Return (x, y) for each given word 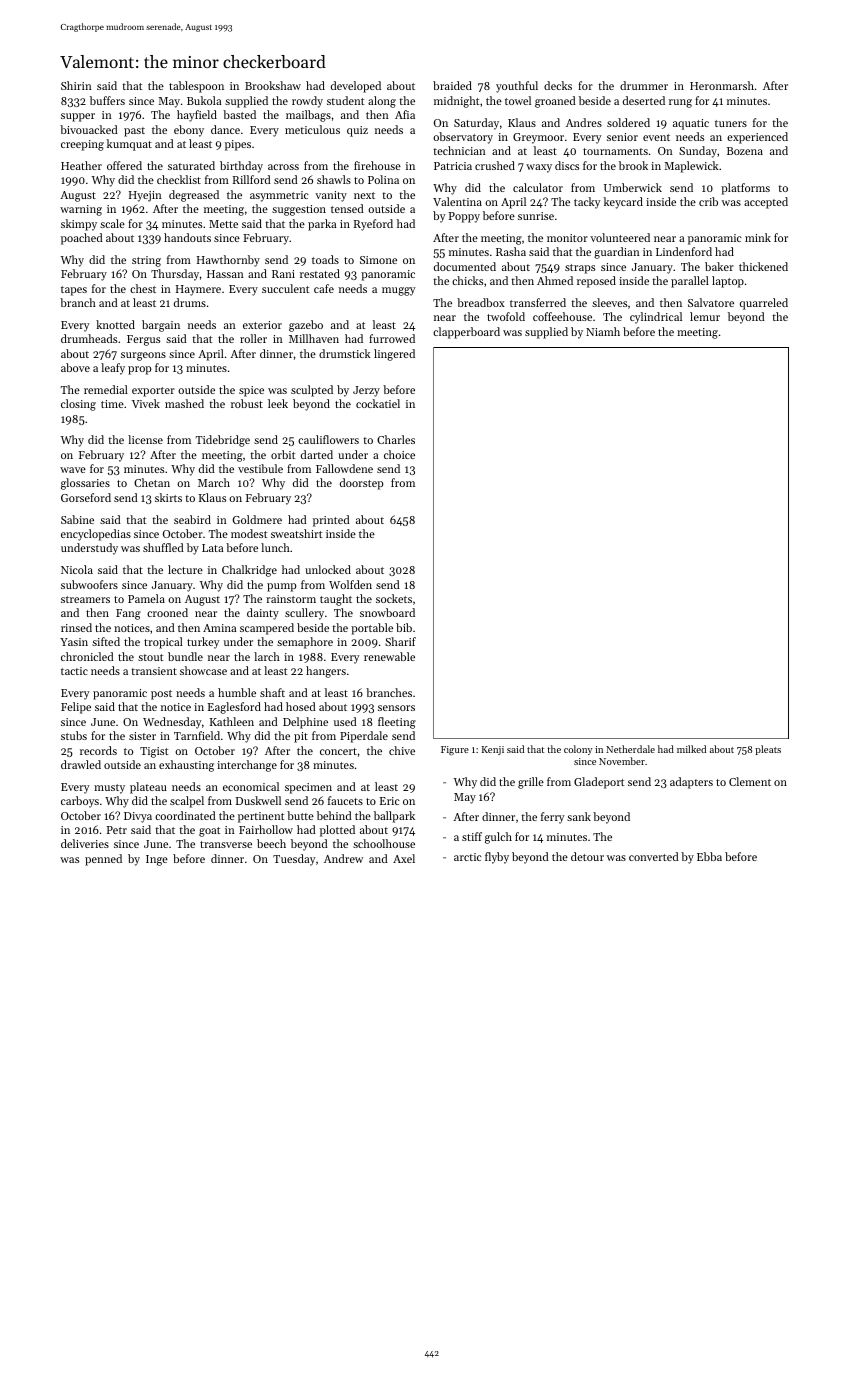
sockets (394, 598)
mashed (184, 403)
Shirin (76, 85)
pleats (768, 750)
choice (399, 454)
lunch (275, 547)
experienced (757, 138)
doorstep (361, 484)
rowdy (307, 102)
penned (103, 860)
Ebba (709, 856)
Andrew (343, 858)
